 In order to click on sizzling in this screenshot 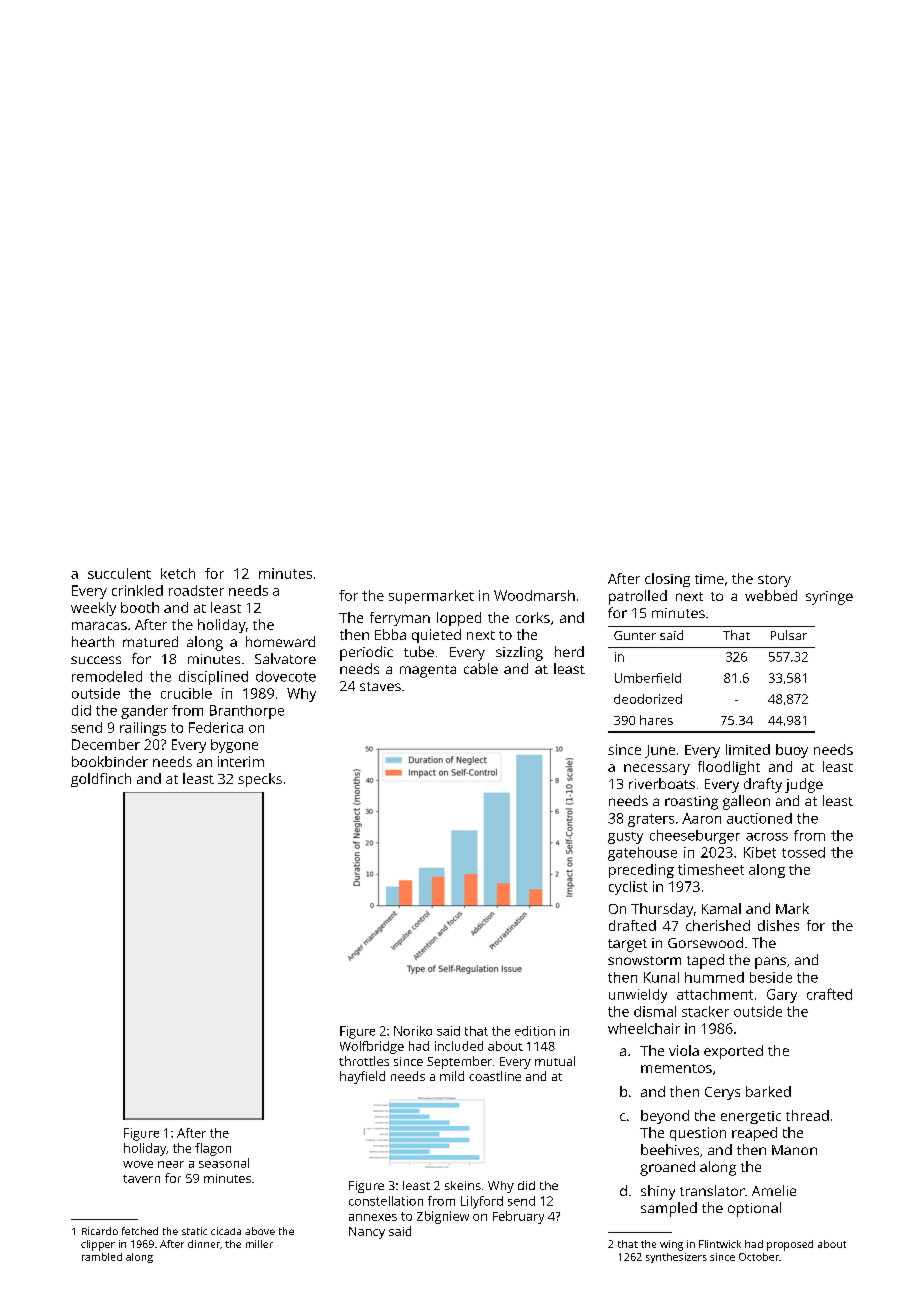, I will do `click(519, 653)`.
